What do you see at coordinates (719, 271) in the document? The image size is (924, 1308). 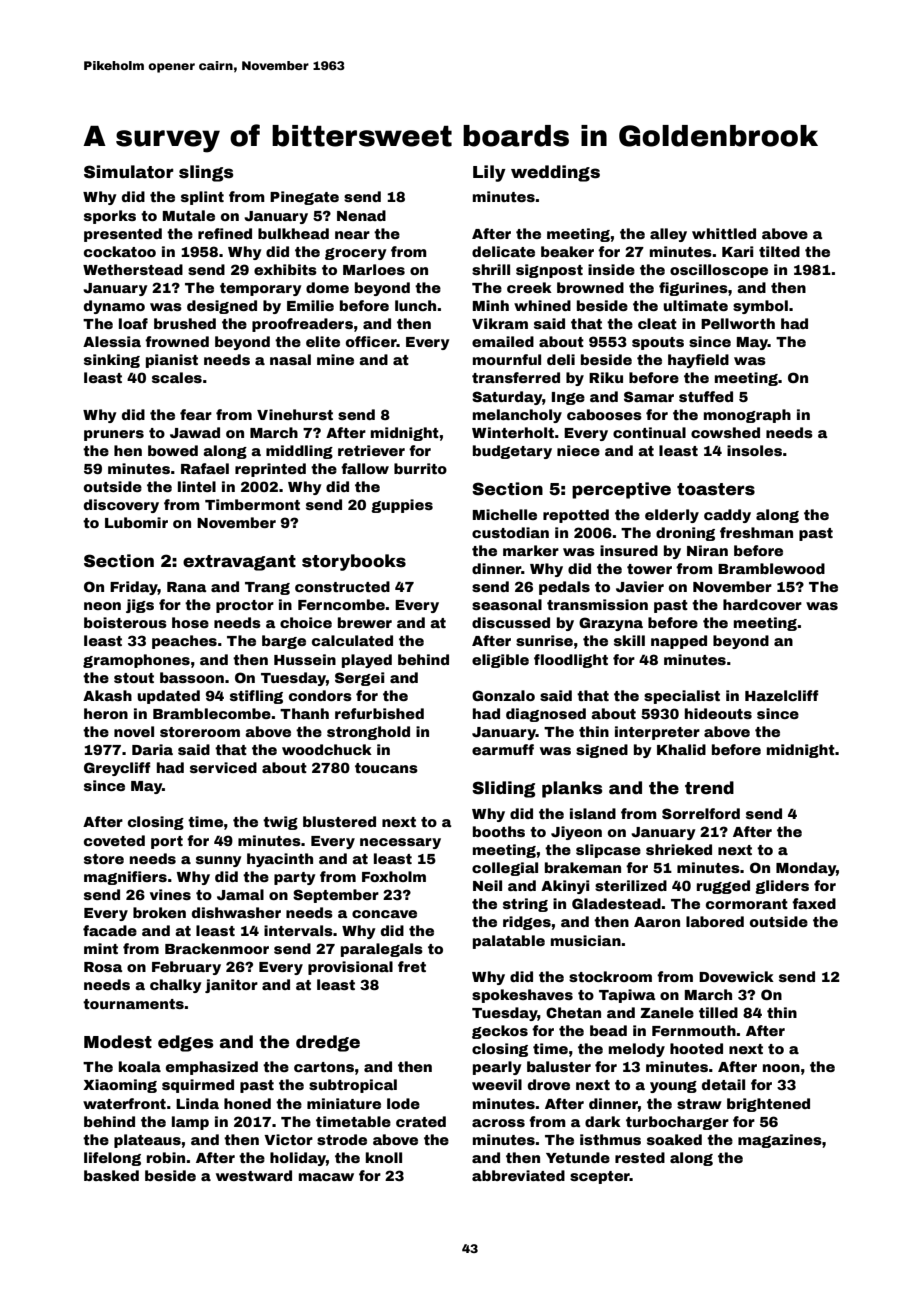 I see `oscilloscope` at bounding box center [719, 271].
